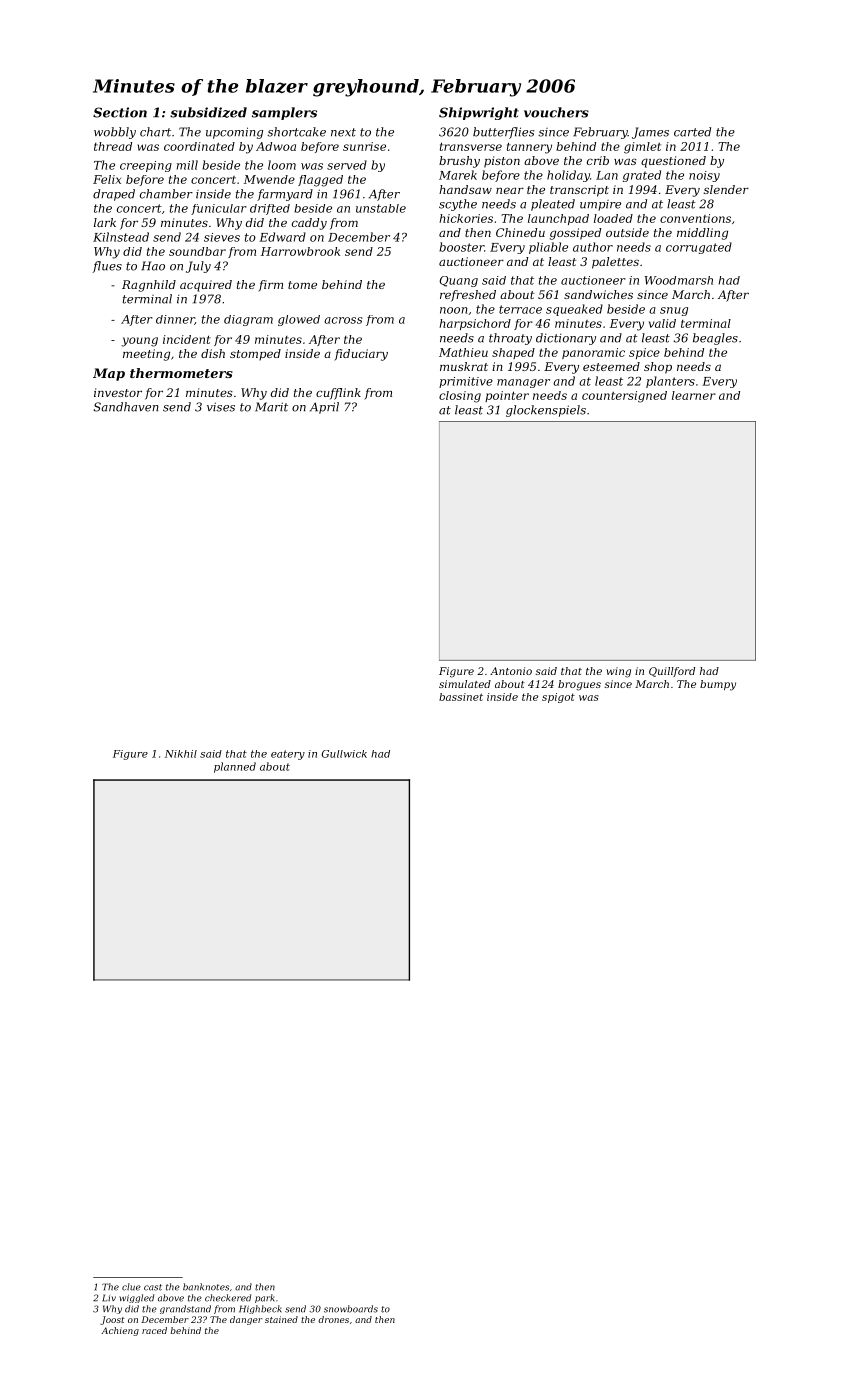 The width and height of the page is (849, 1400). I want to click on bassinet, so click(461, 697).
